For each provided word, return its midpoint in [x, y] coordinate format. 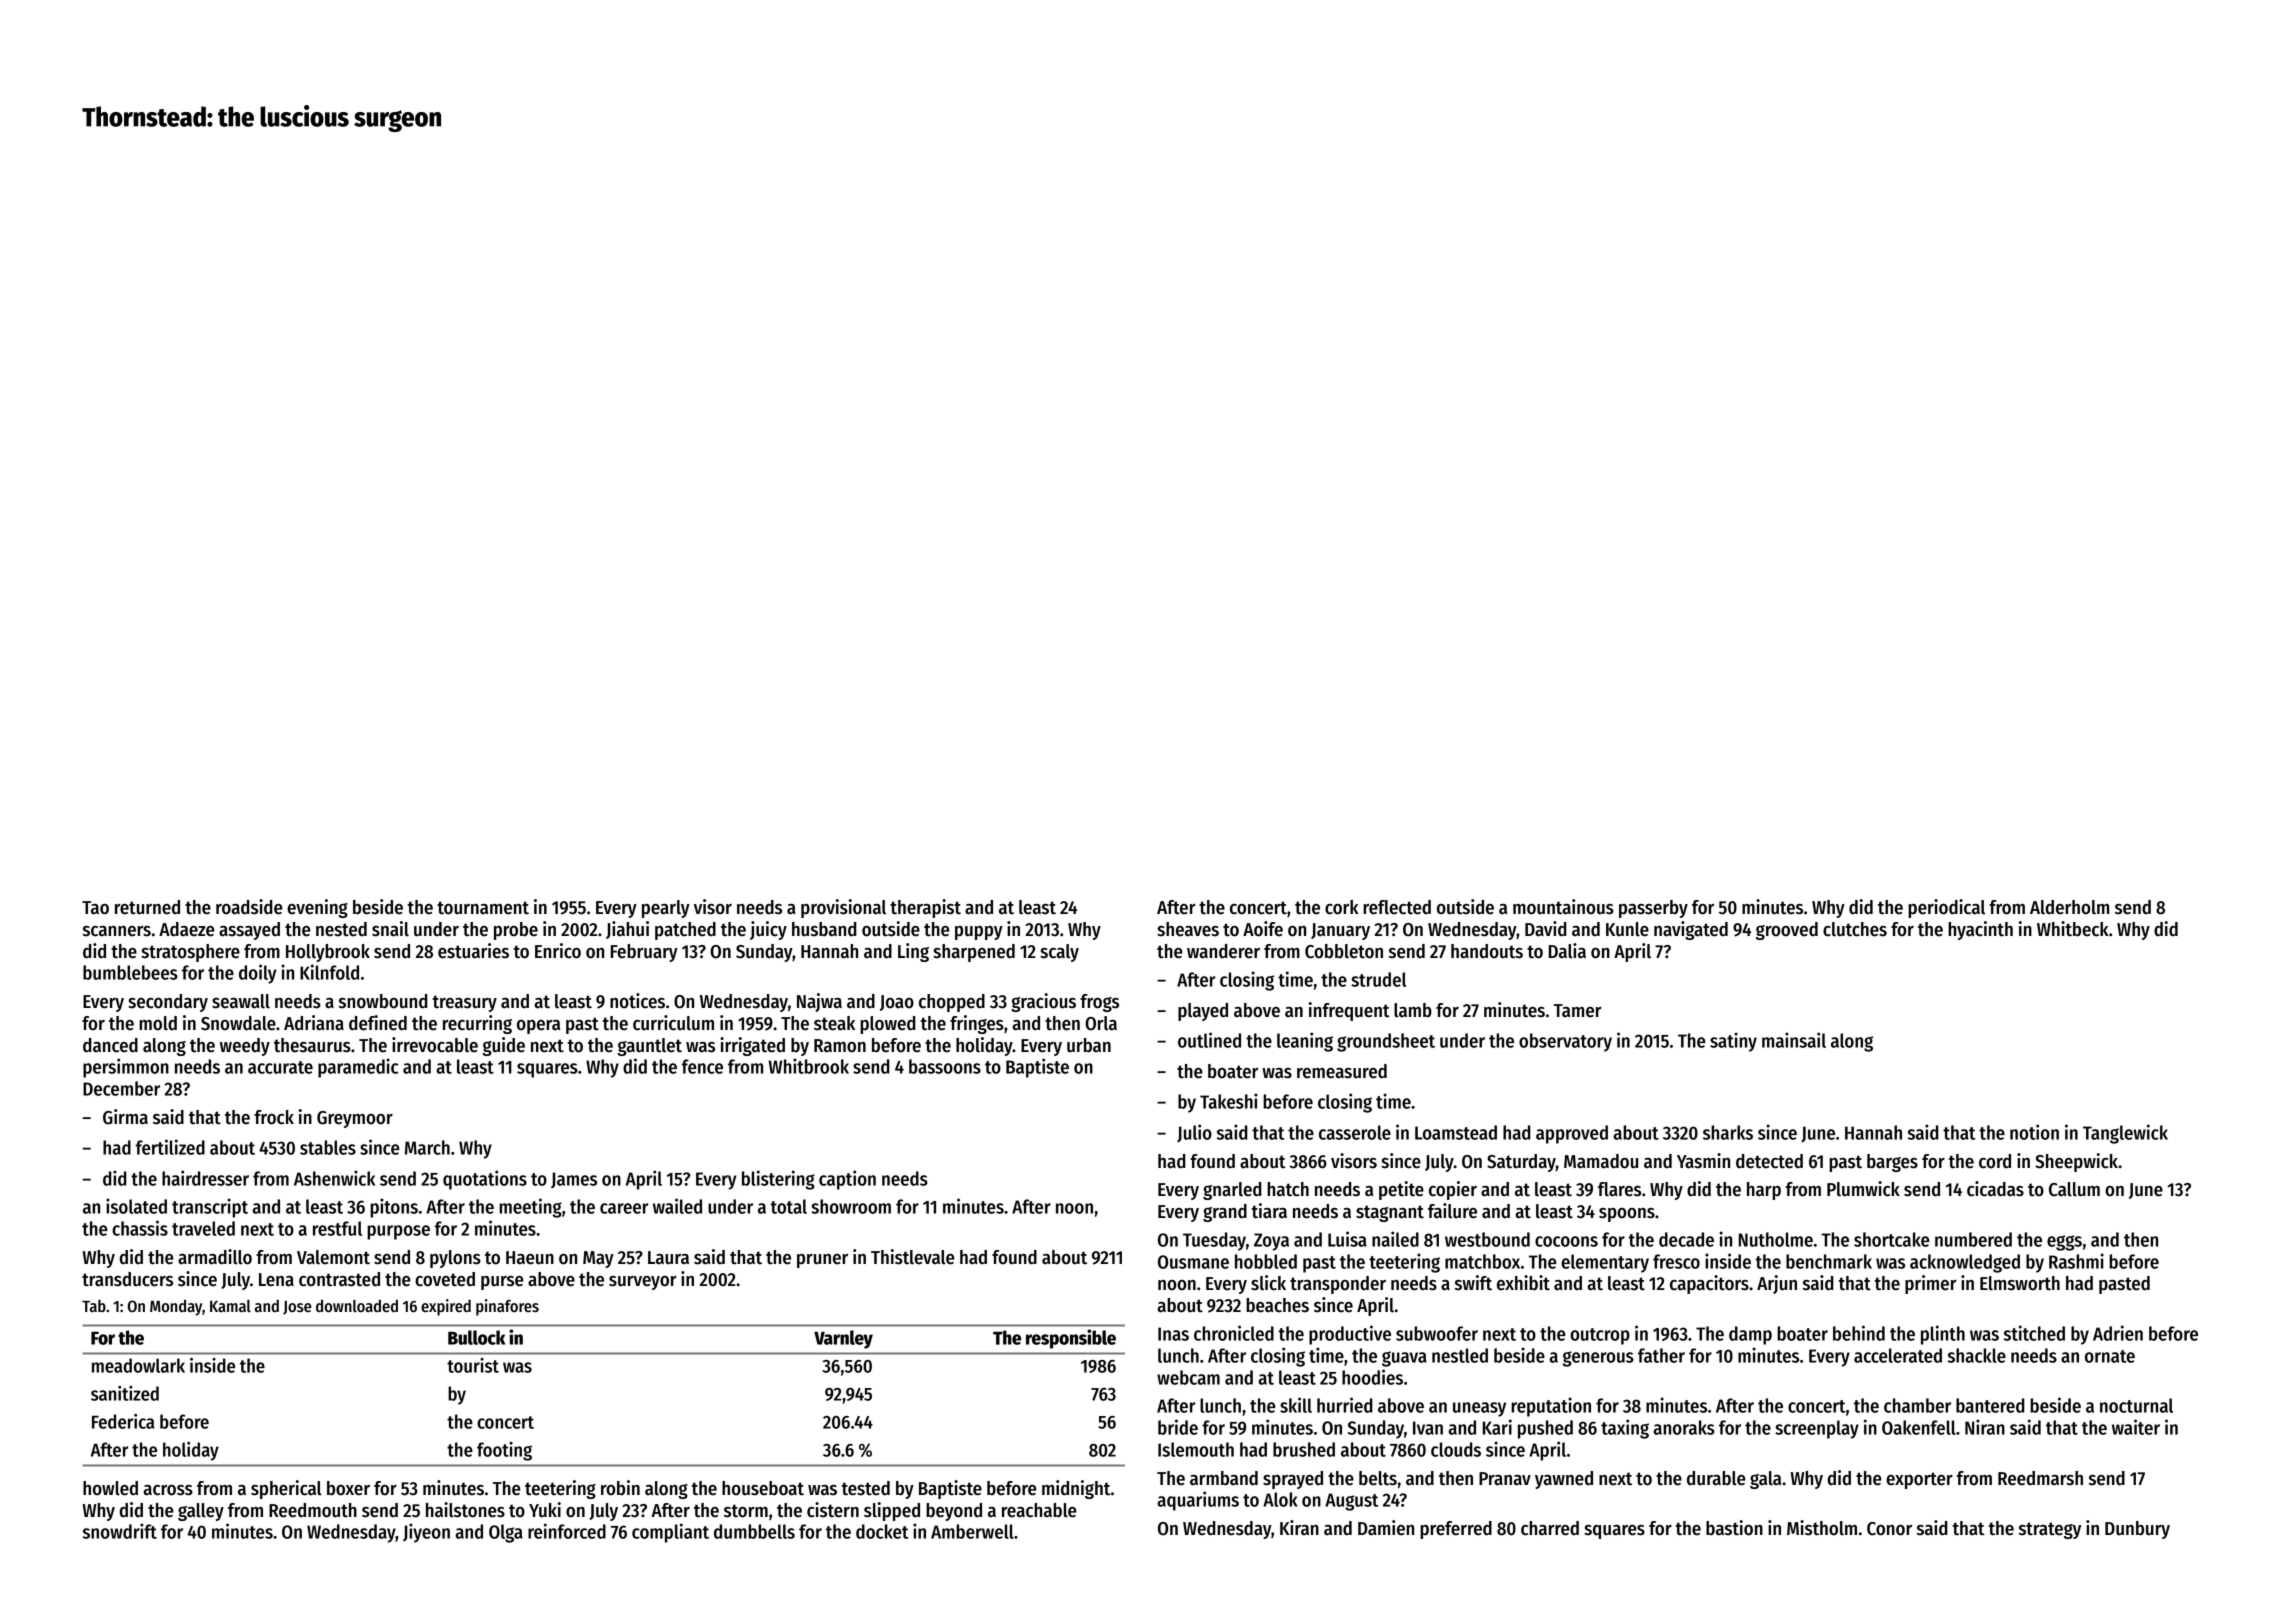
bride [1178, 1427]
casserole [1355, 1132]
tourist [473, 1365]
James [574, 1180]
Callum [2074, 1189]
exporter [1919, 1480]
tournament [483, 908]
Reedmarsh [2040, 1478]
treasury [465, 1003]
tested [866, 1488]
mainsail [1794, 1040]
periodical [1946, 908]
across [168, 1490]
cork [1342, 907]
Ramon [840, 1046]
